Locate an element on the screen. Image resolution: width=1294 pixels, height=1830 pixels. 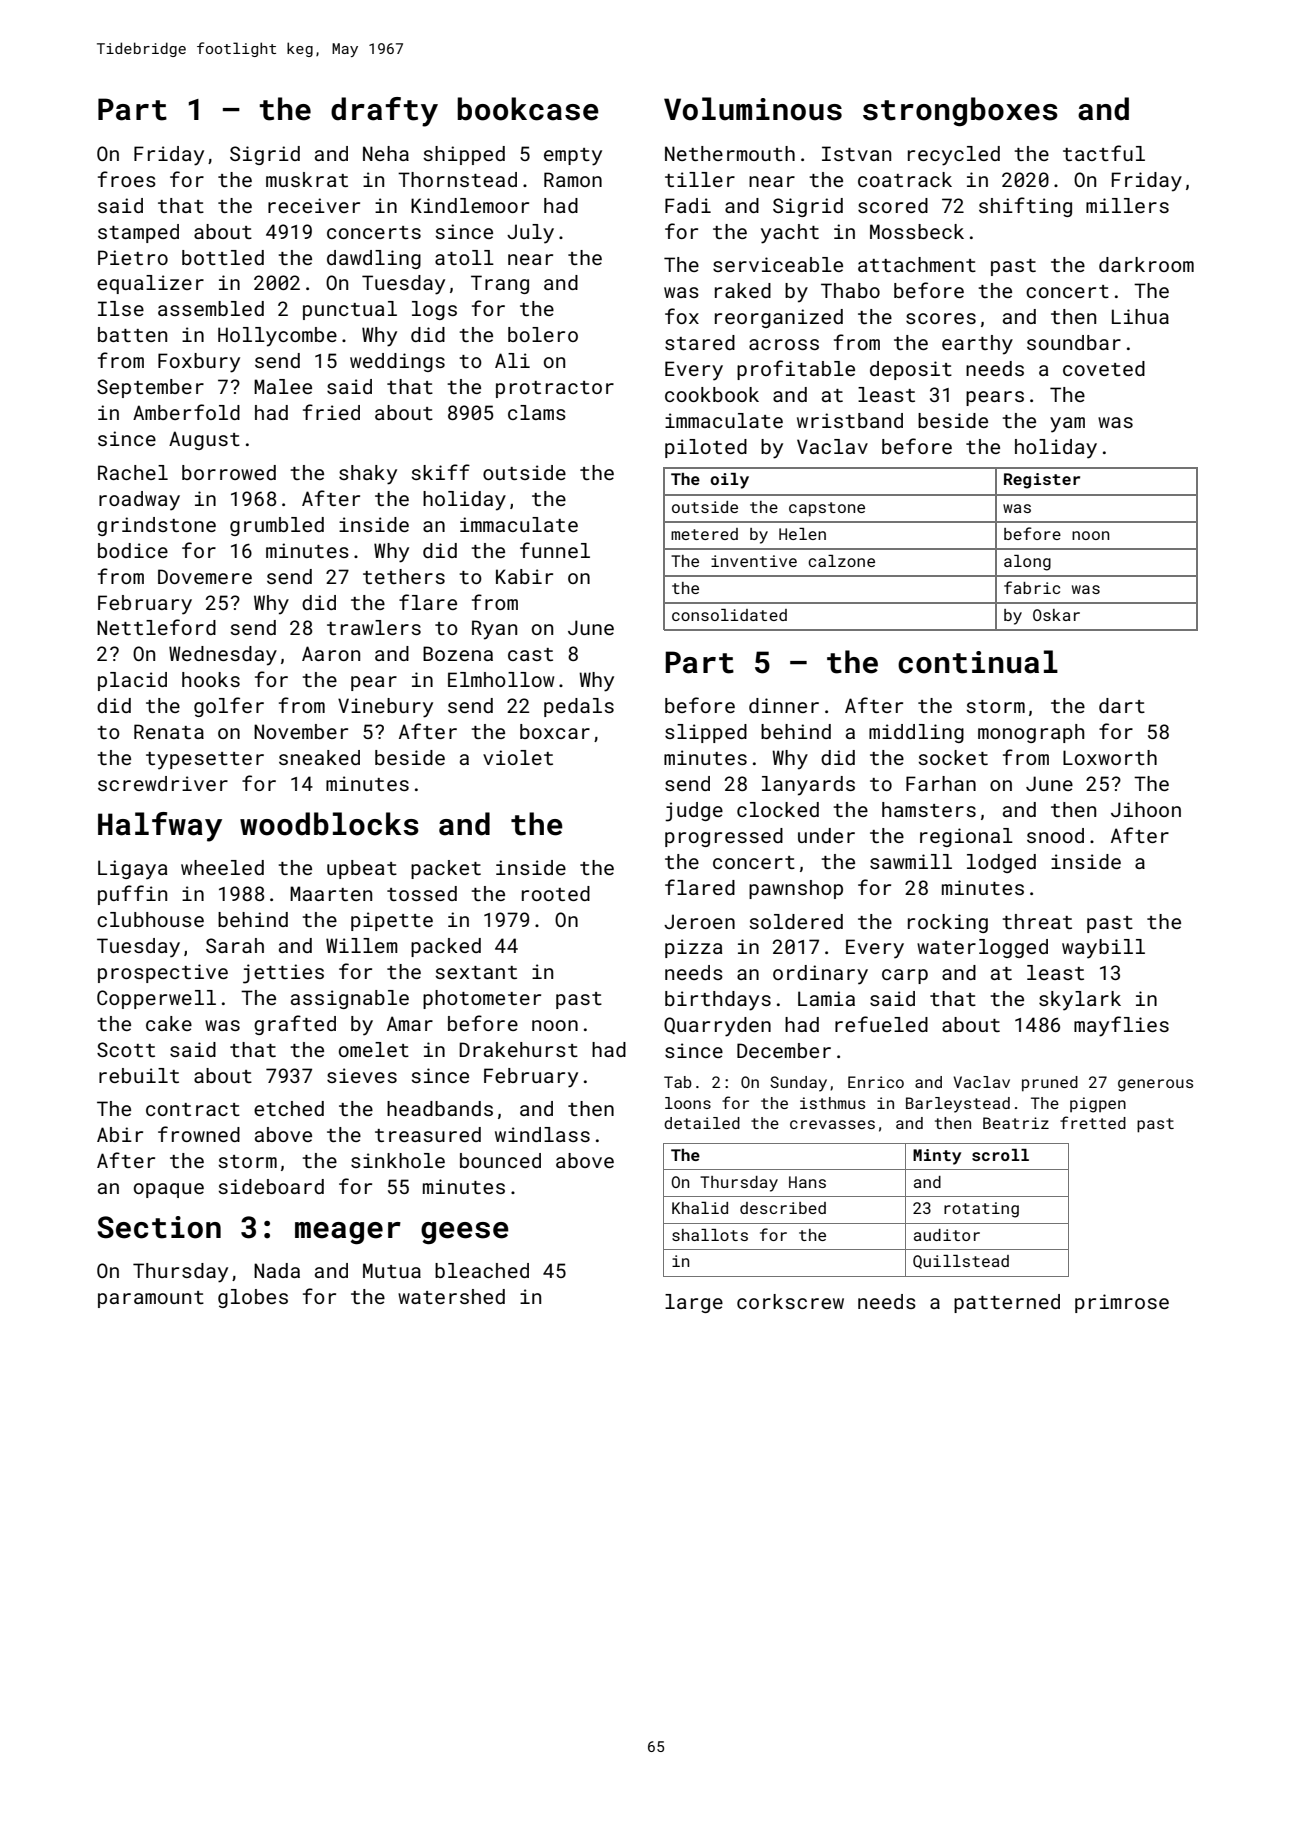
Oskar is located at coordinates (1056, 615).
